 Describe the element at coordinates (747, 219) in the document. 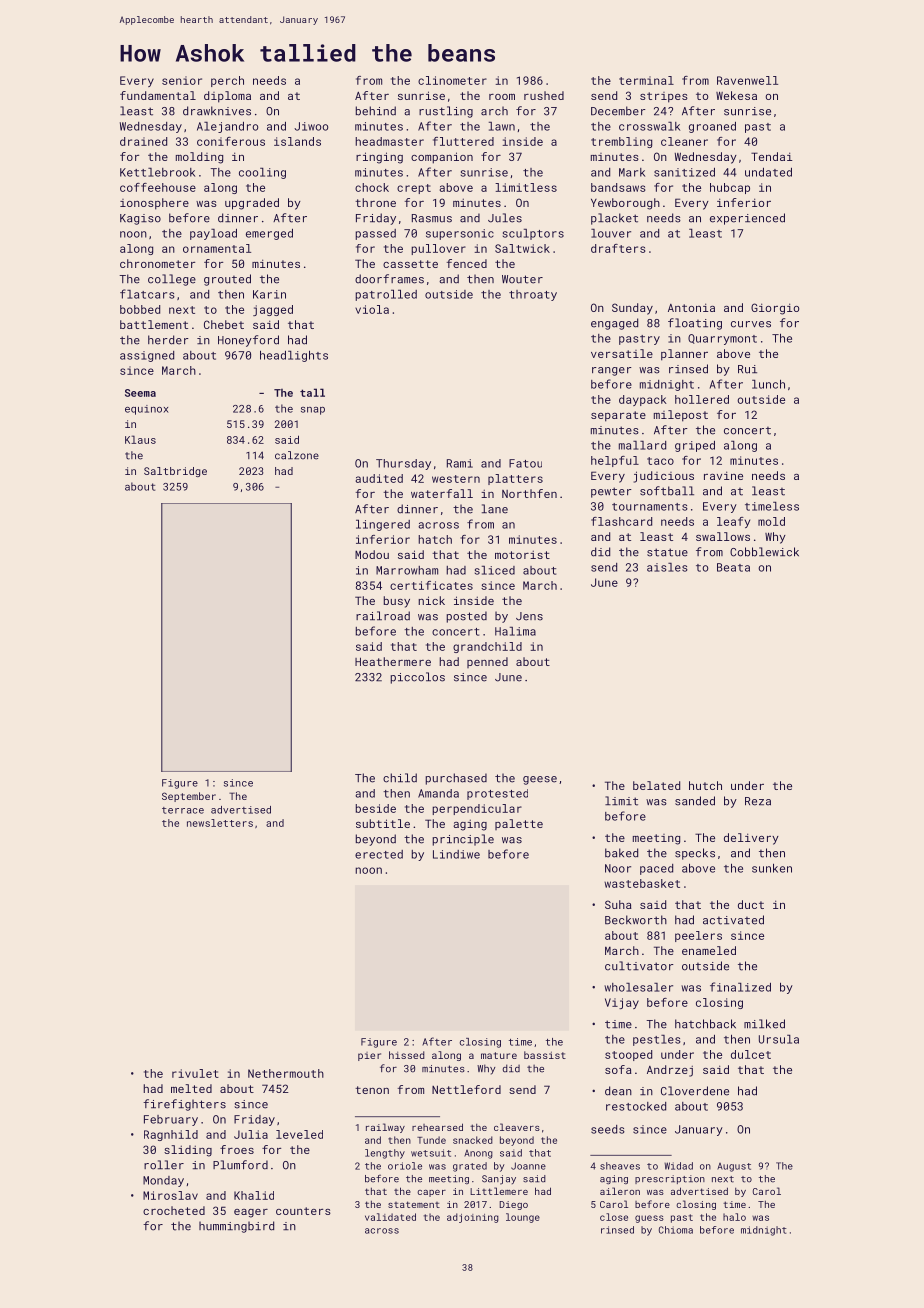

I see `experienced` at that location.
